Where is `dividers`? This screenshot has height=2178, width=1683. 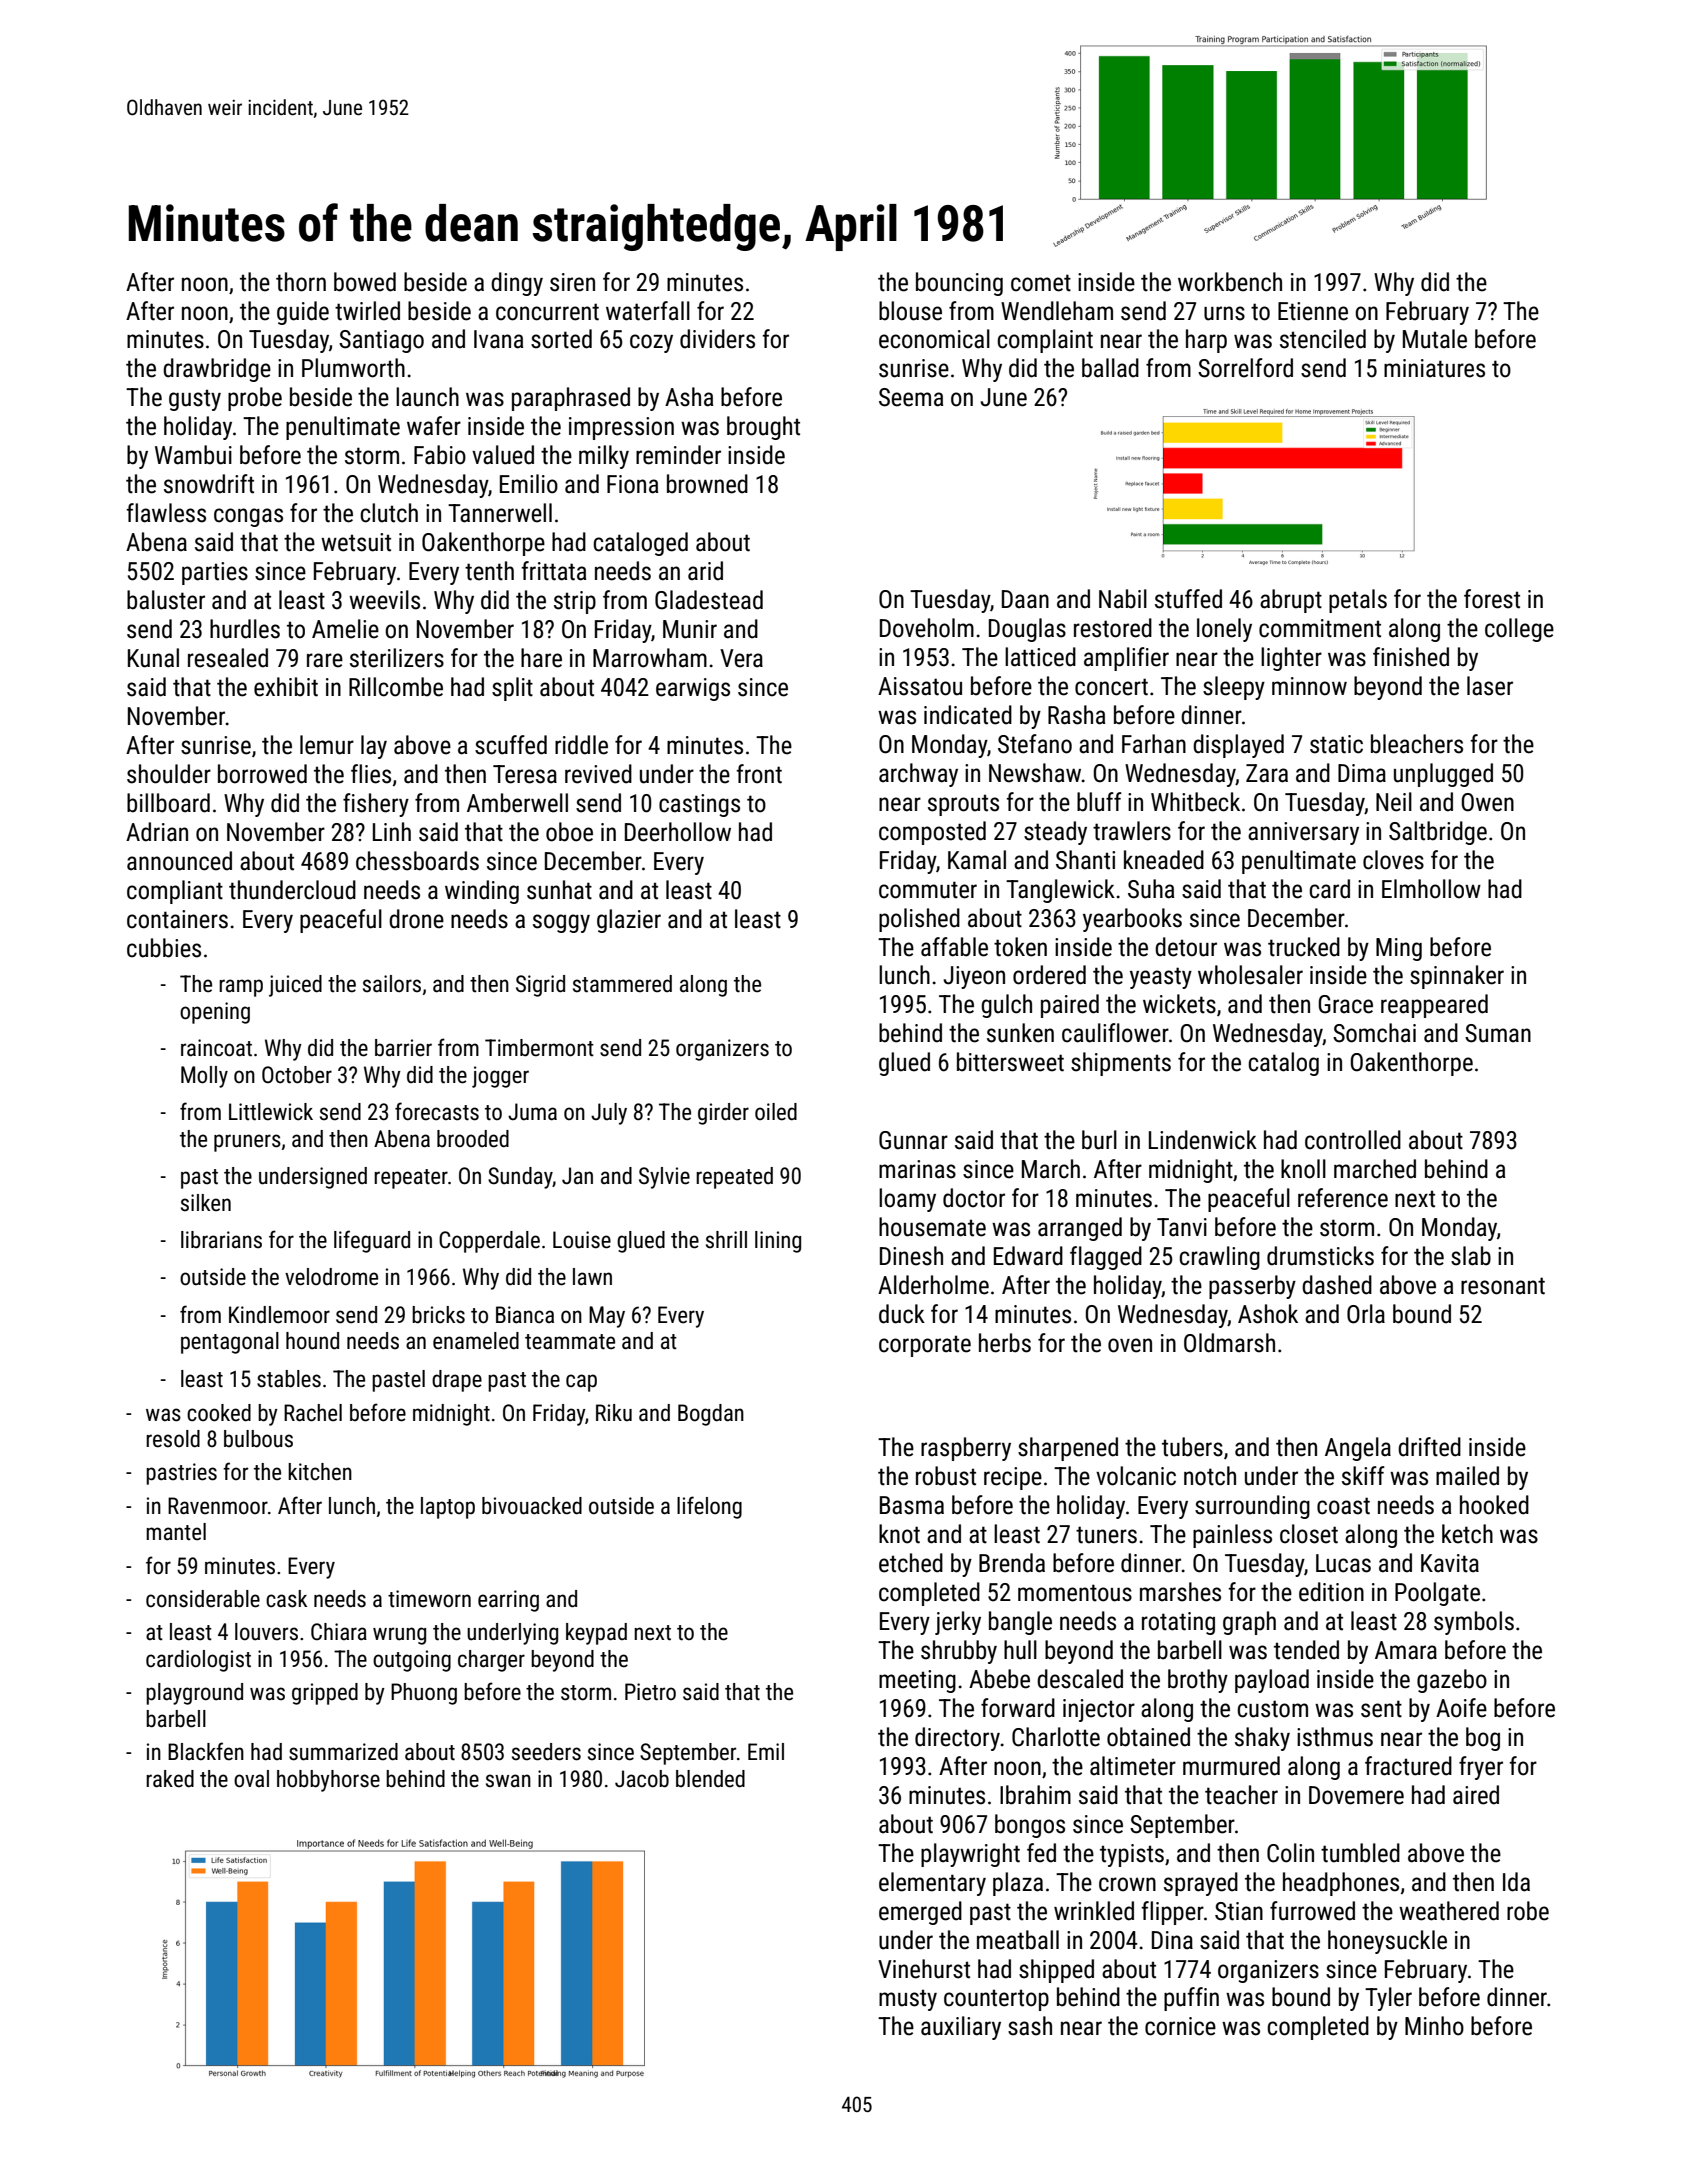
dividers is located at coordinates (717, 339).
